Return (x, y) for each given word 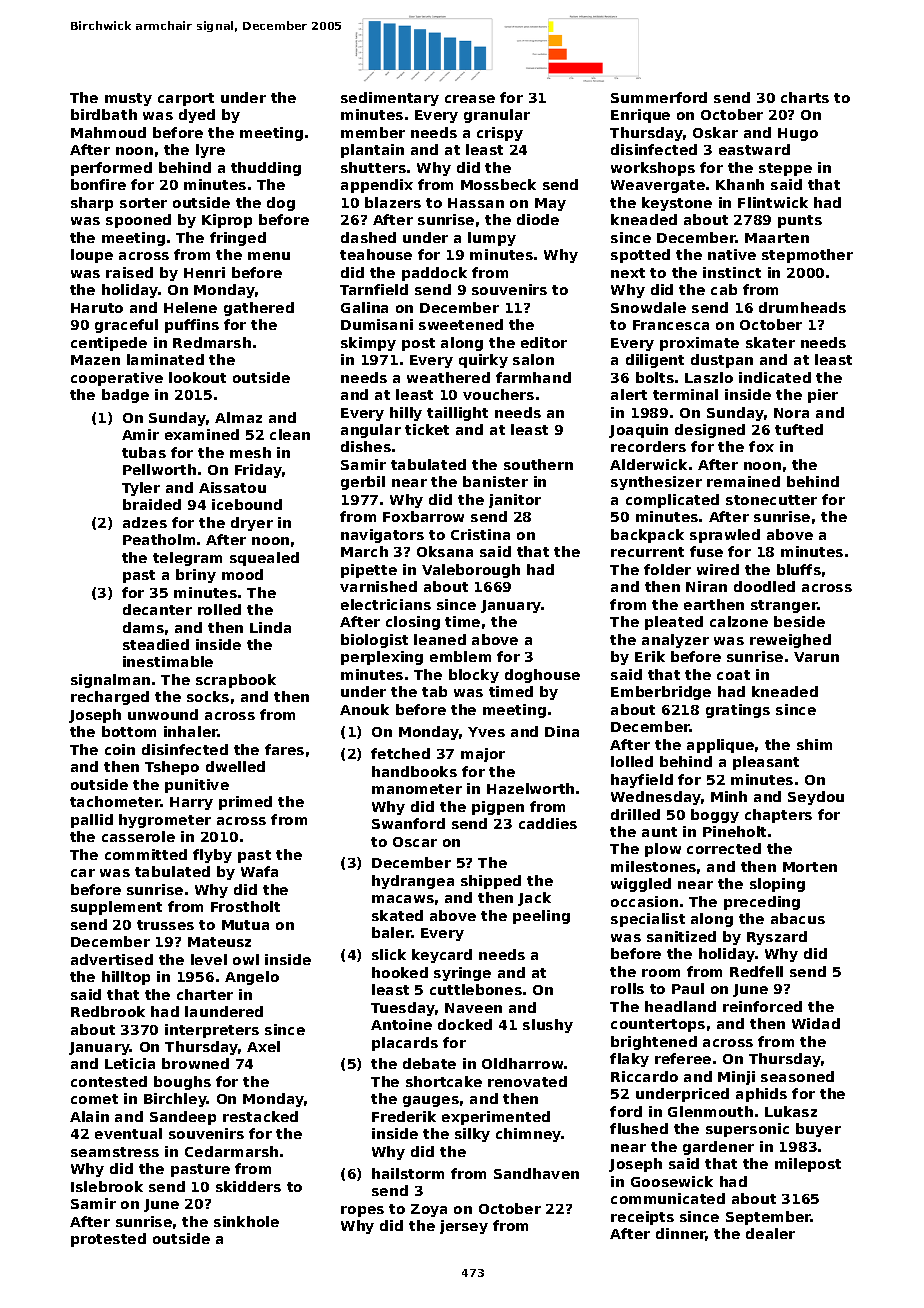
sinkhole (246, 1221)
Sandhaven (536, 1173)
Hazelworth (530, 788)
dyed (197, 116)
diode (538, 219)
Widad (816, 1023)
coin (120, 749)
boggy (715, 816)
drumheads (802, 307)
